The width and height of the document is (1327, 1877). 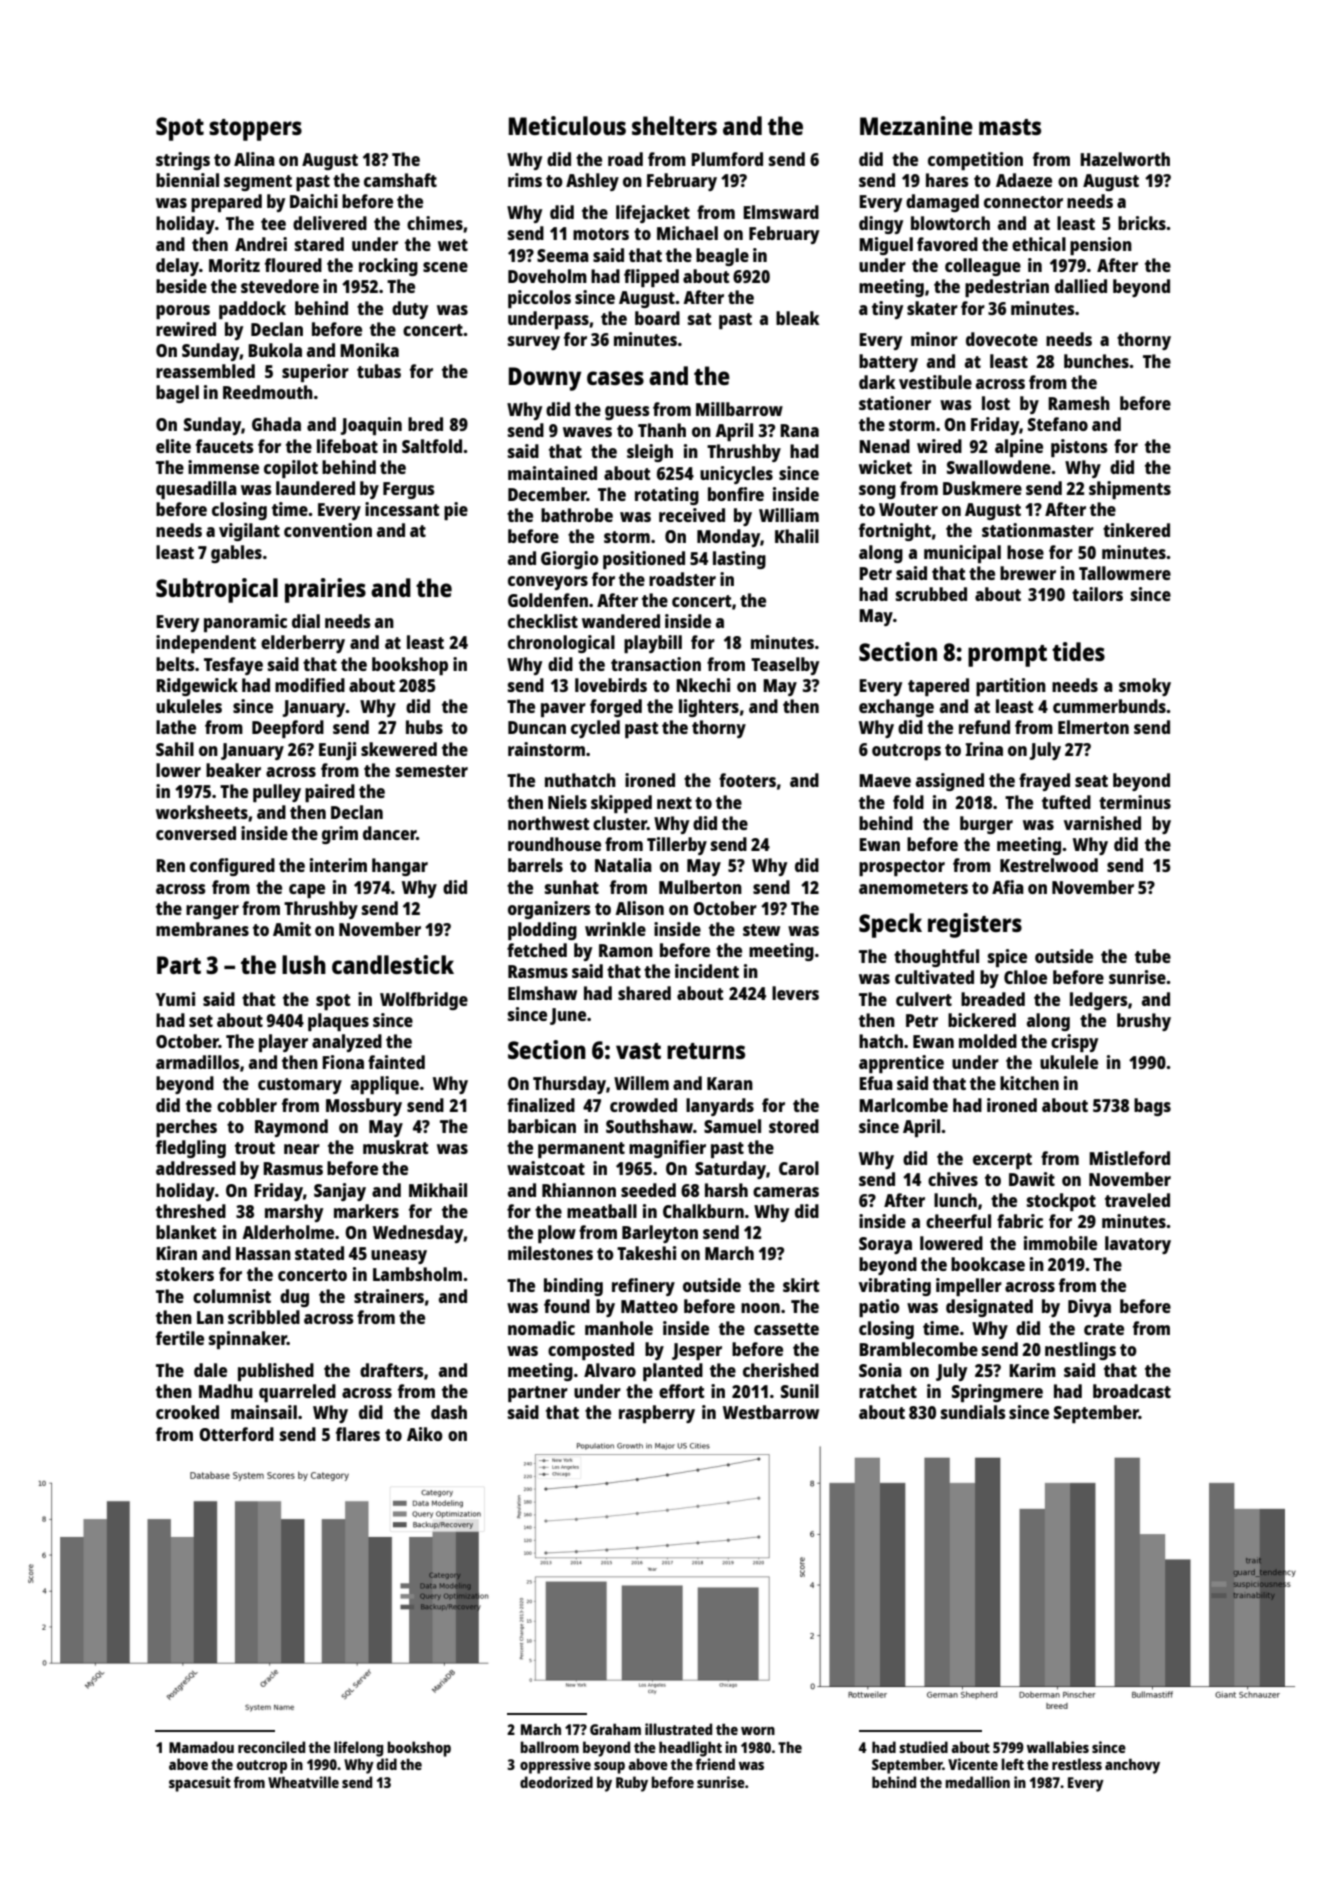 What do you see at coordinates (255, 130) in the document?
I see `stoppers` at bounding box center [255, 130].
